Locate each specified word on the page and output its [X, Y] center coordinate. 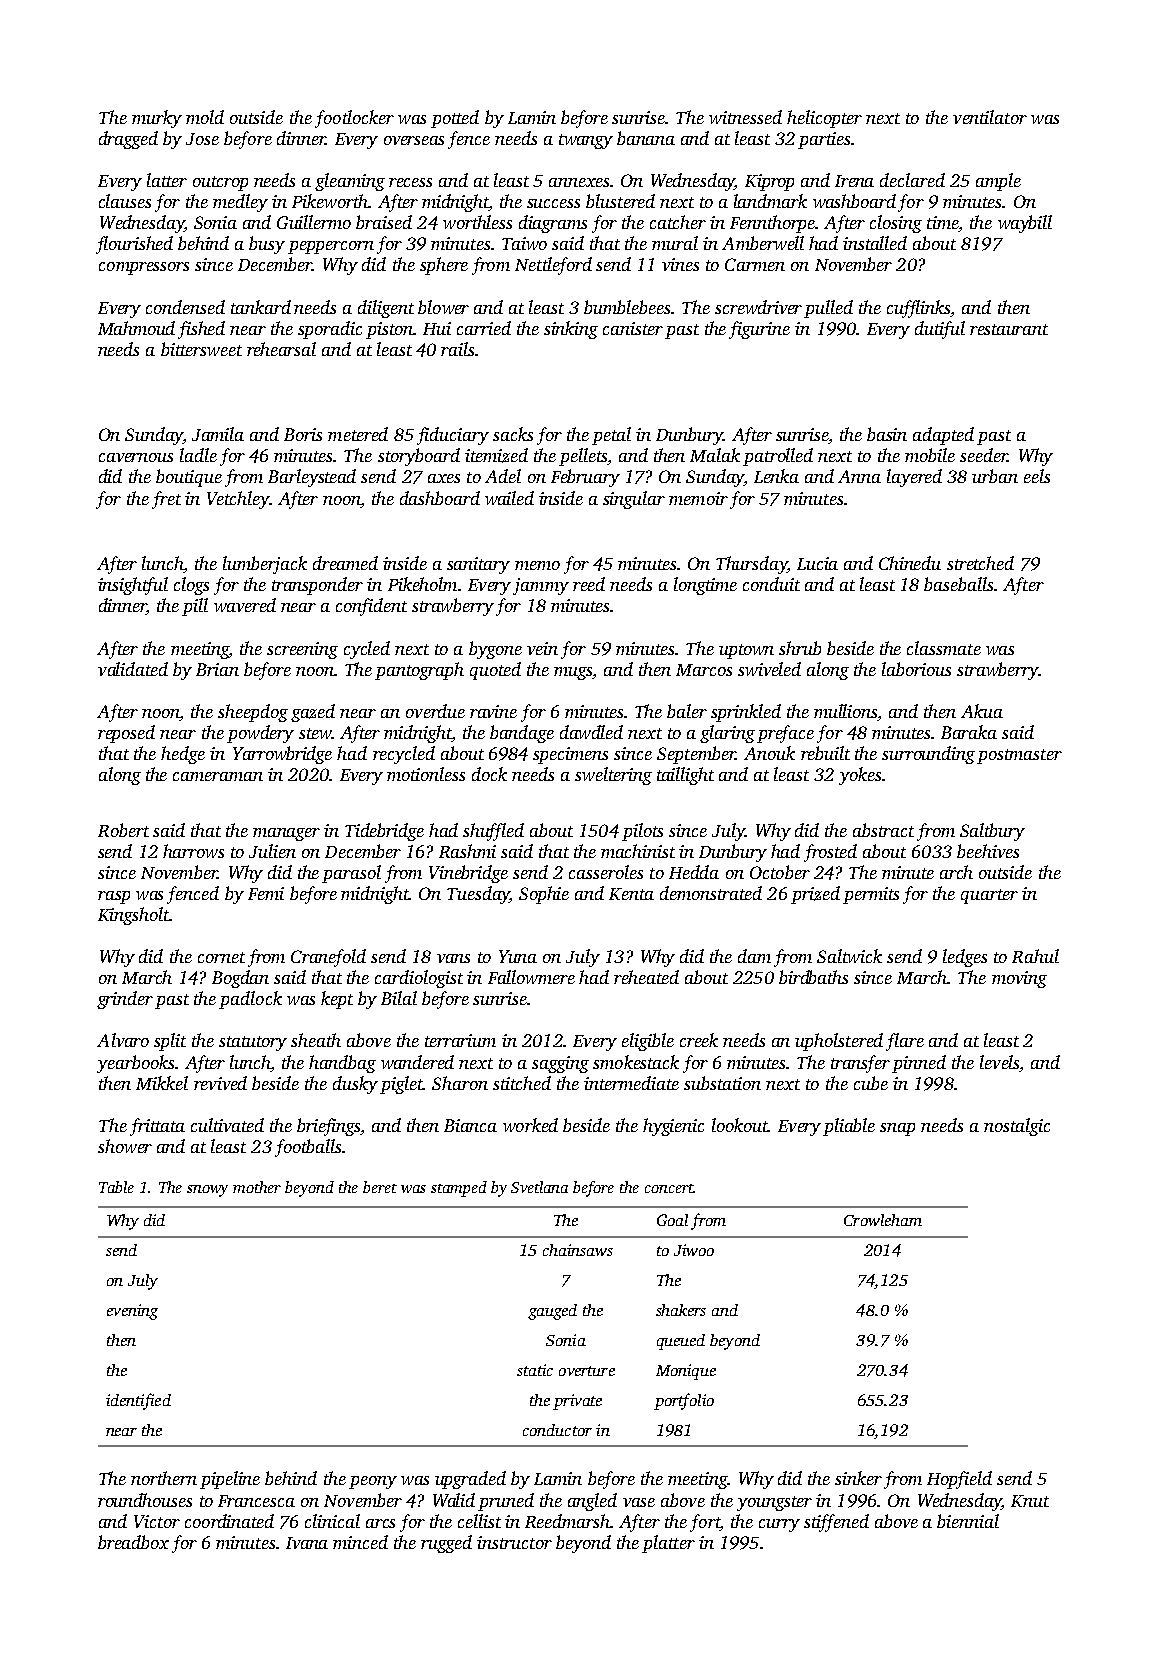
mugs [573, 673]
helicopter [824, 119]
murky [157, 119]
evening [132, 1312]
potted [455, 119]
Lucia [817, 563]
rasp [114, 897]
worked [530, 1125]
